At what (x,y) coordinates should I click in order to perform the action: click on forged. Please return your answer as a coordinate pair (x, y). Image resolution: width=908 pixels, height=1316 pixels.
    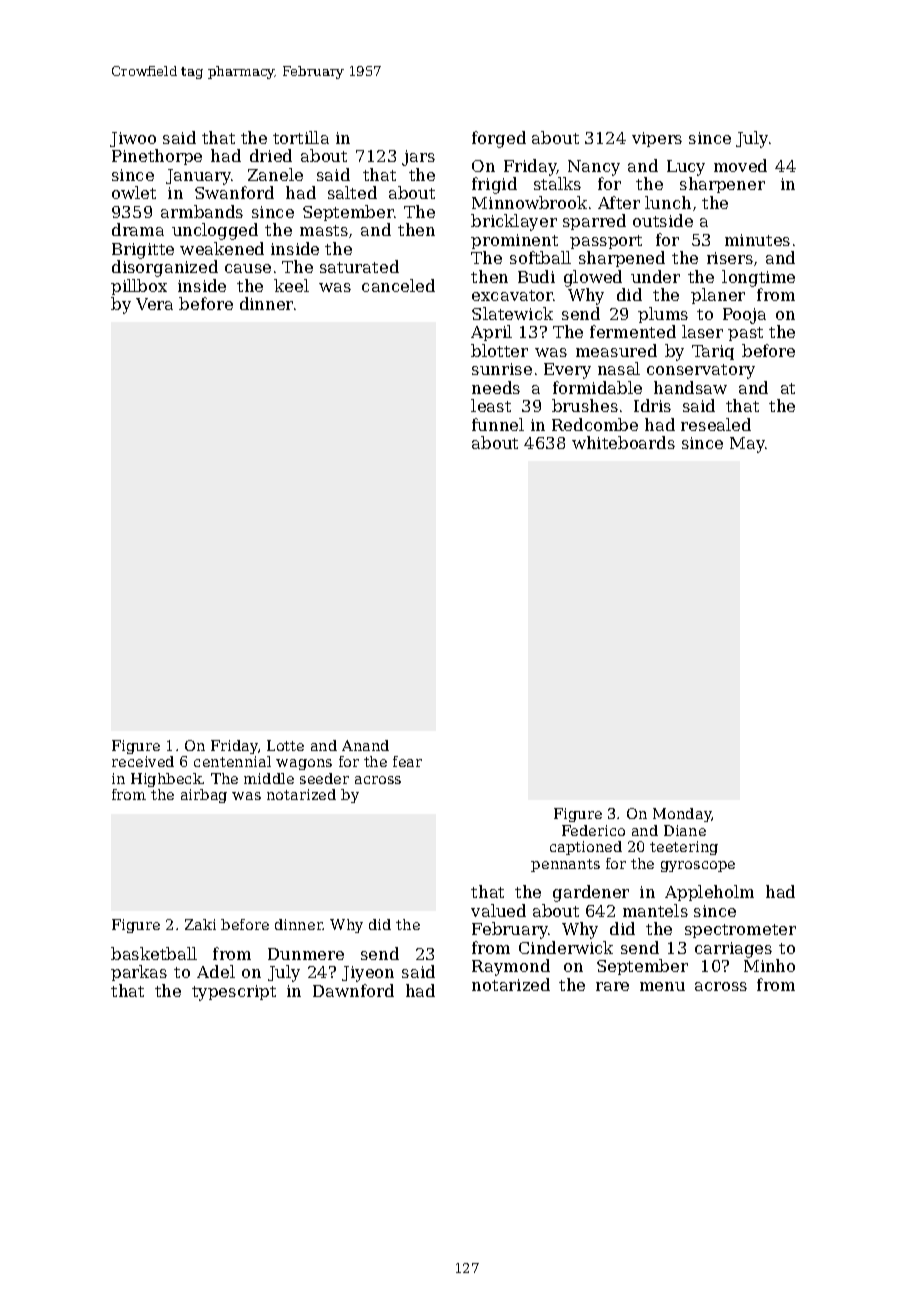
    Looking at the image, I should click on (499, 139).
